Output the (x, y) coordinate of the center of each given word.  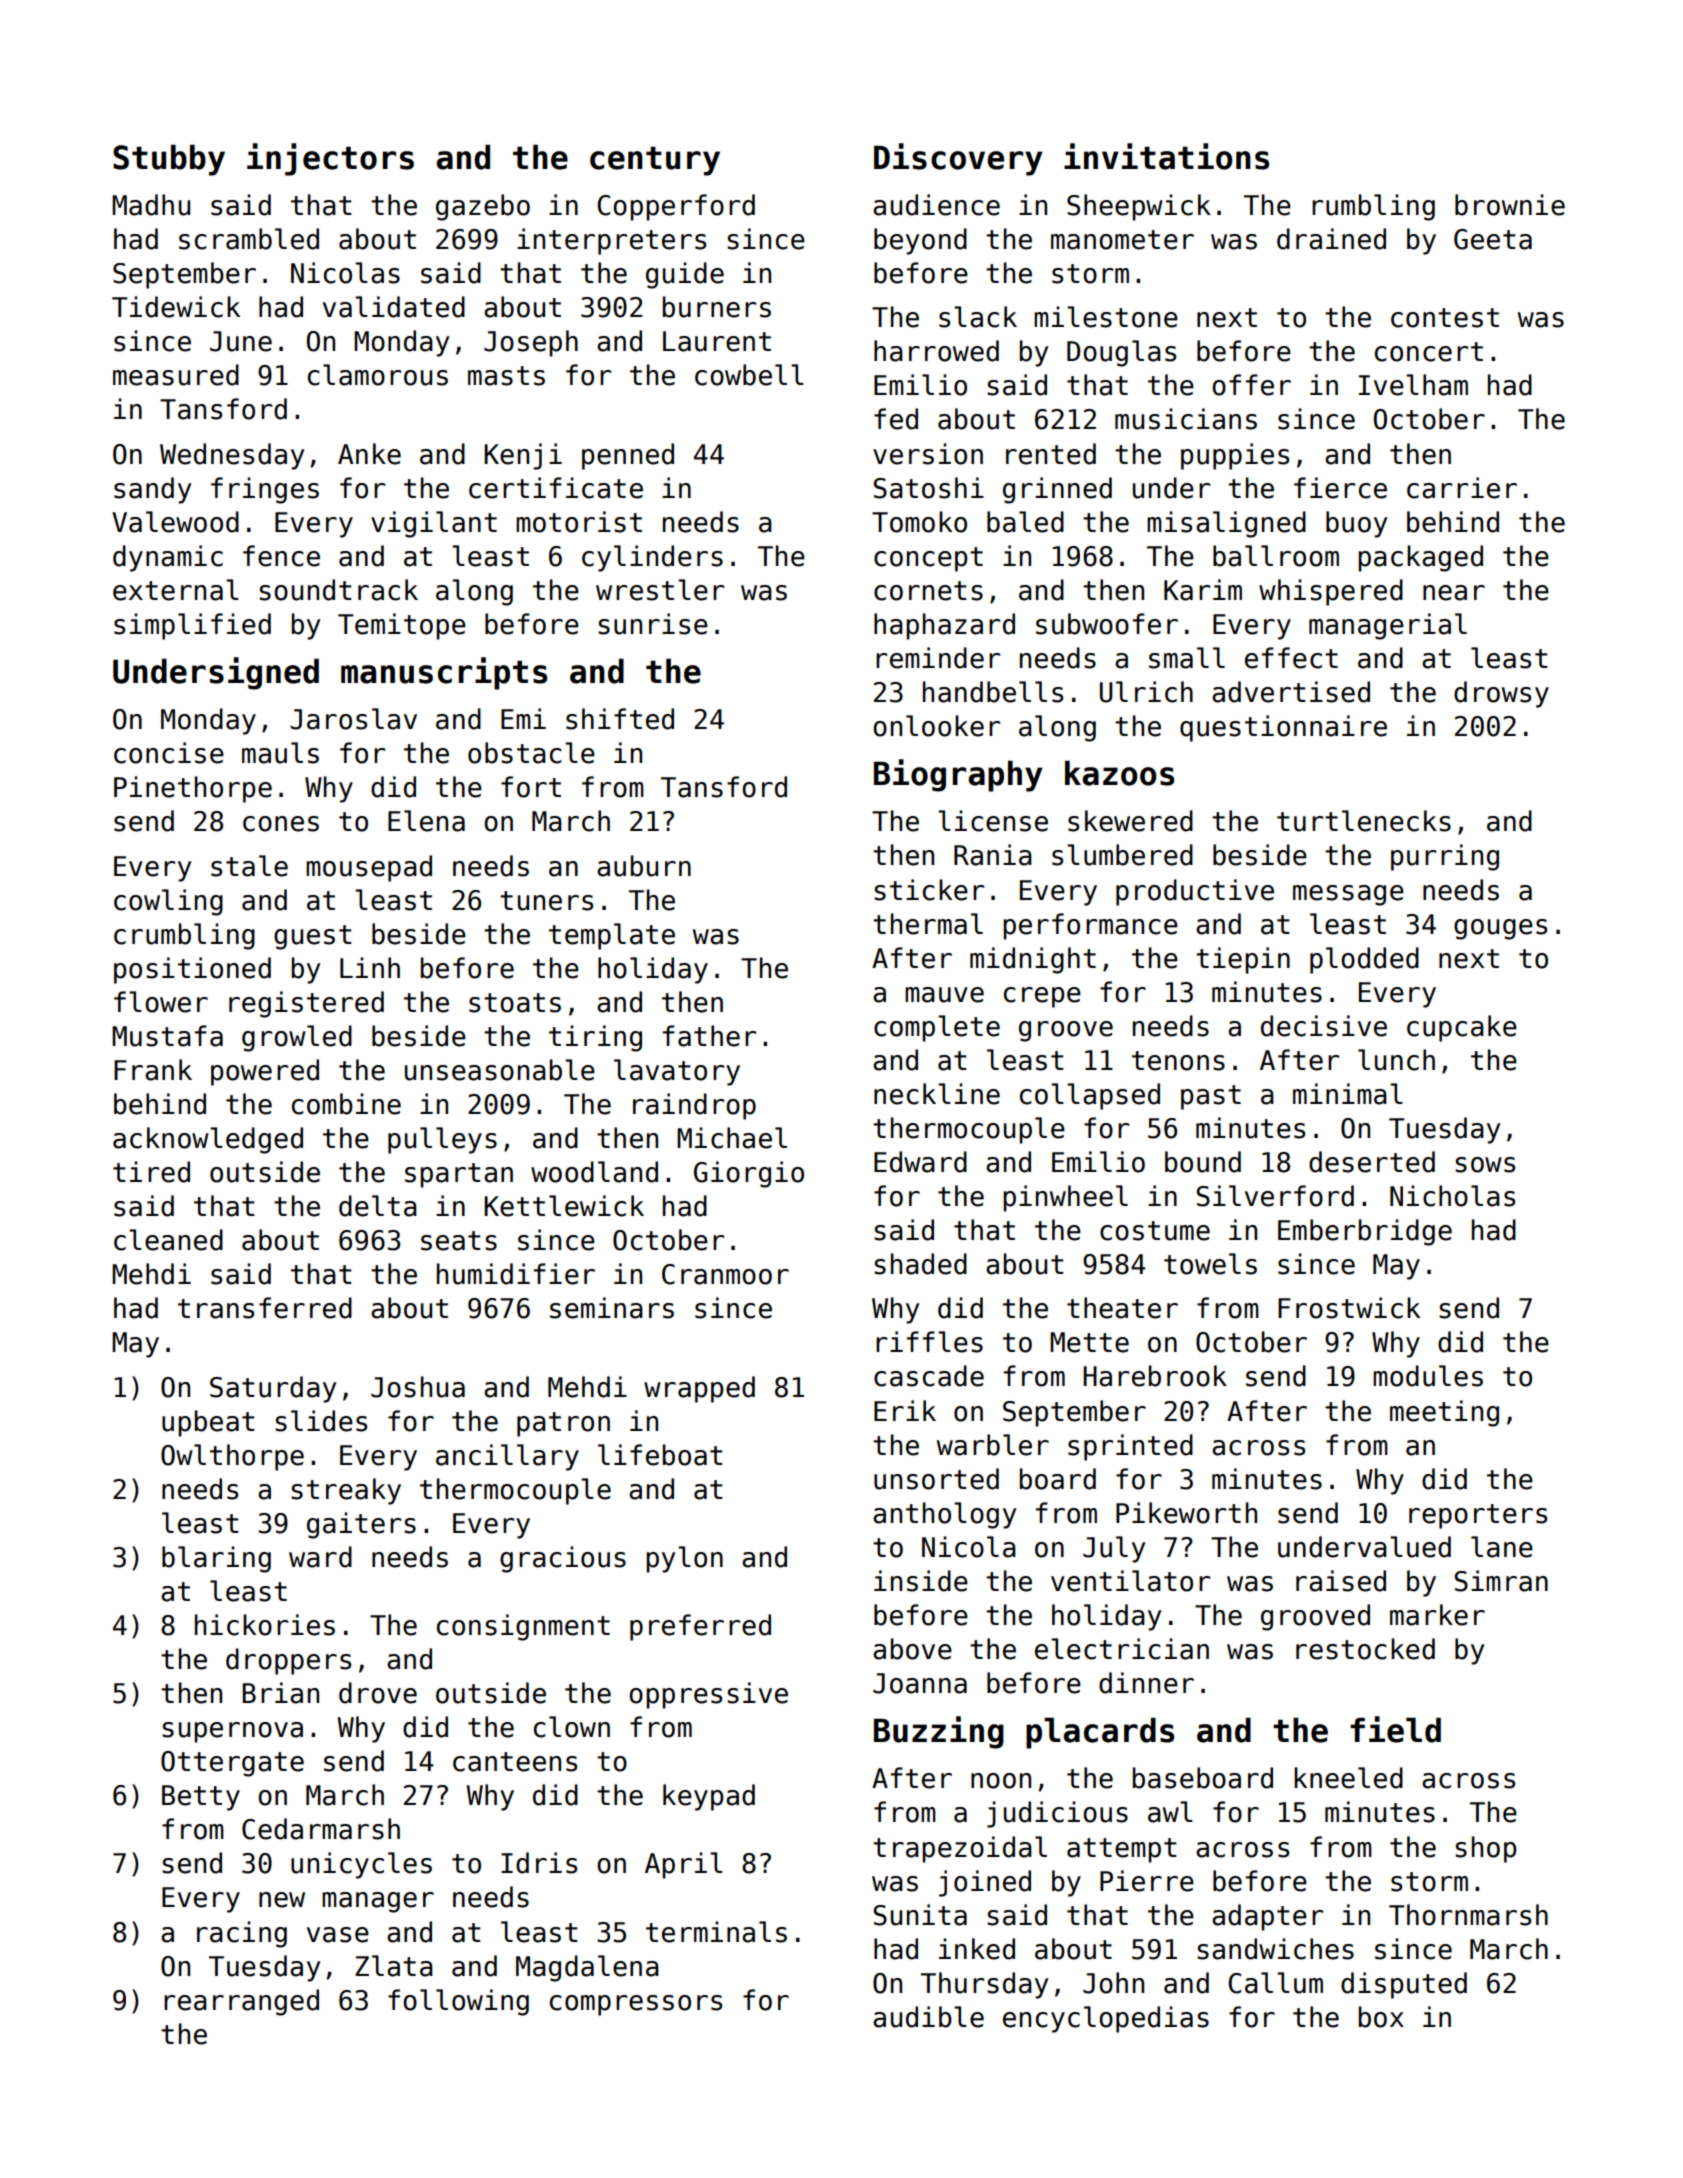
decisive (1324, 1026)
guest (313, 937)
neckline (937, 1094)
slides (321, 1421)
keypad (709, 1797)
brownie (1510, 205)
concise (169, 753)
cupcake (1462, 1028)
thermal (928, 924)
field (1395, 1729)
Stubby (169, 160)
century (655, 161)
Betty (201, 1798)
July (1114, 1549)
